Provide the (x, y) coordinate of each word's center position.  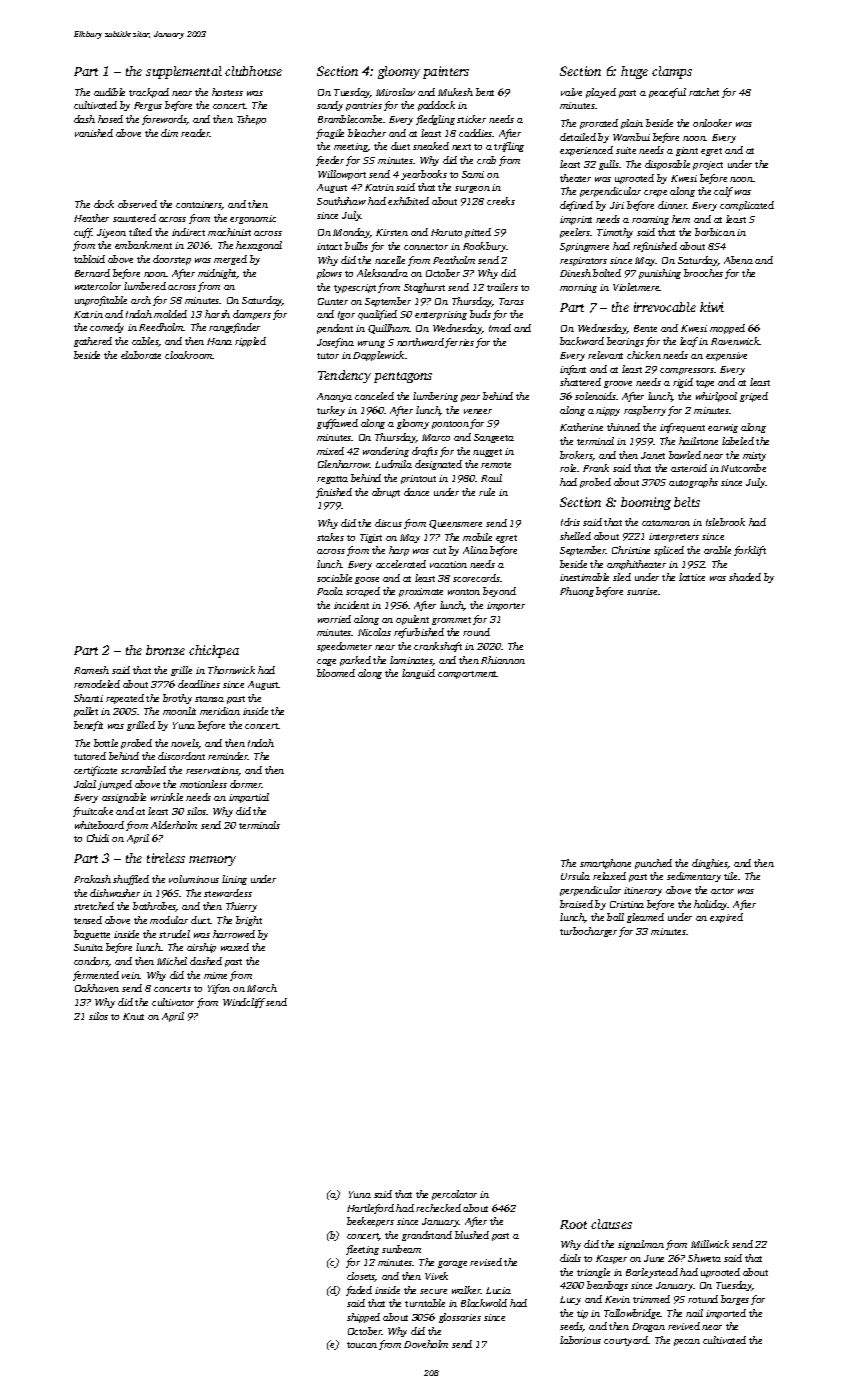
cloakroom (189, 355)
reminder (228, 756)
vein (131, 975)
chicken (644, 355)
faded (359, 1291)
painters (446, 72)
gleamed (645, 918)
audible (109, 92)
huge (634, 72)
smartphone (605, 864)
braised (576, 904)
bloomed (336, 673)
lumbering (435, 397)
